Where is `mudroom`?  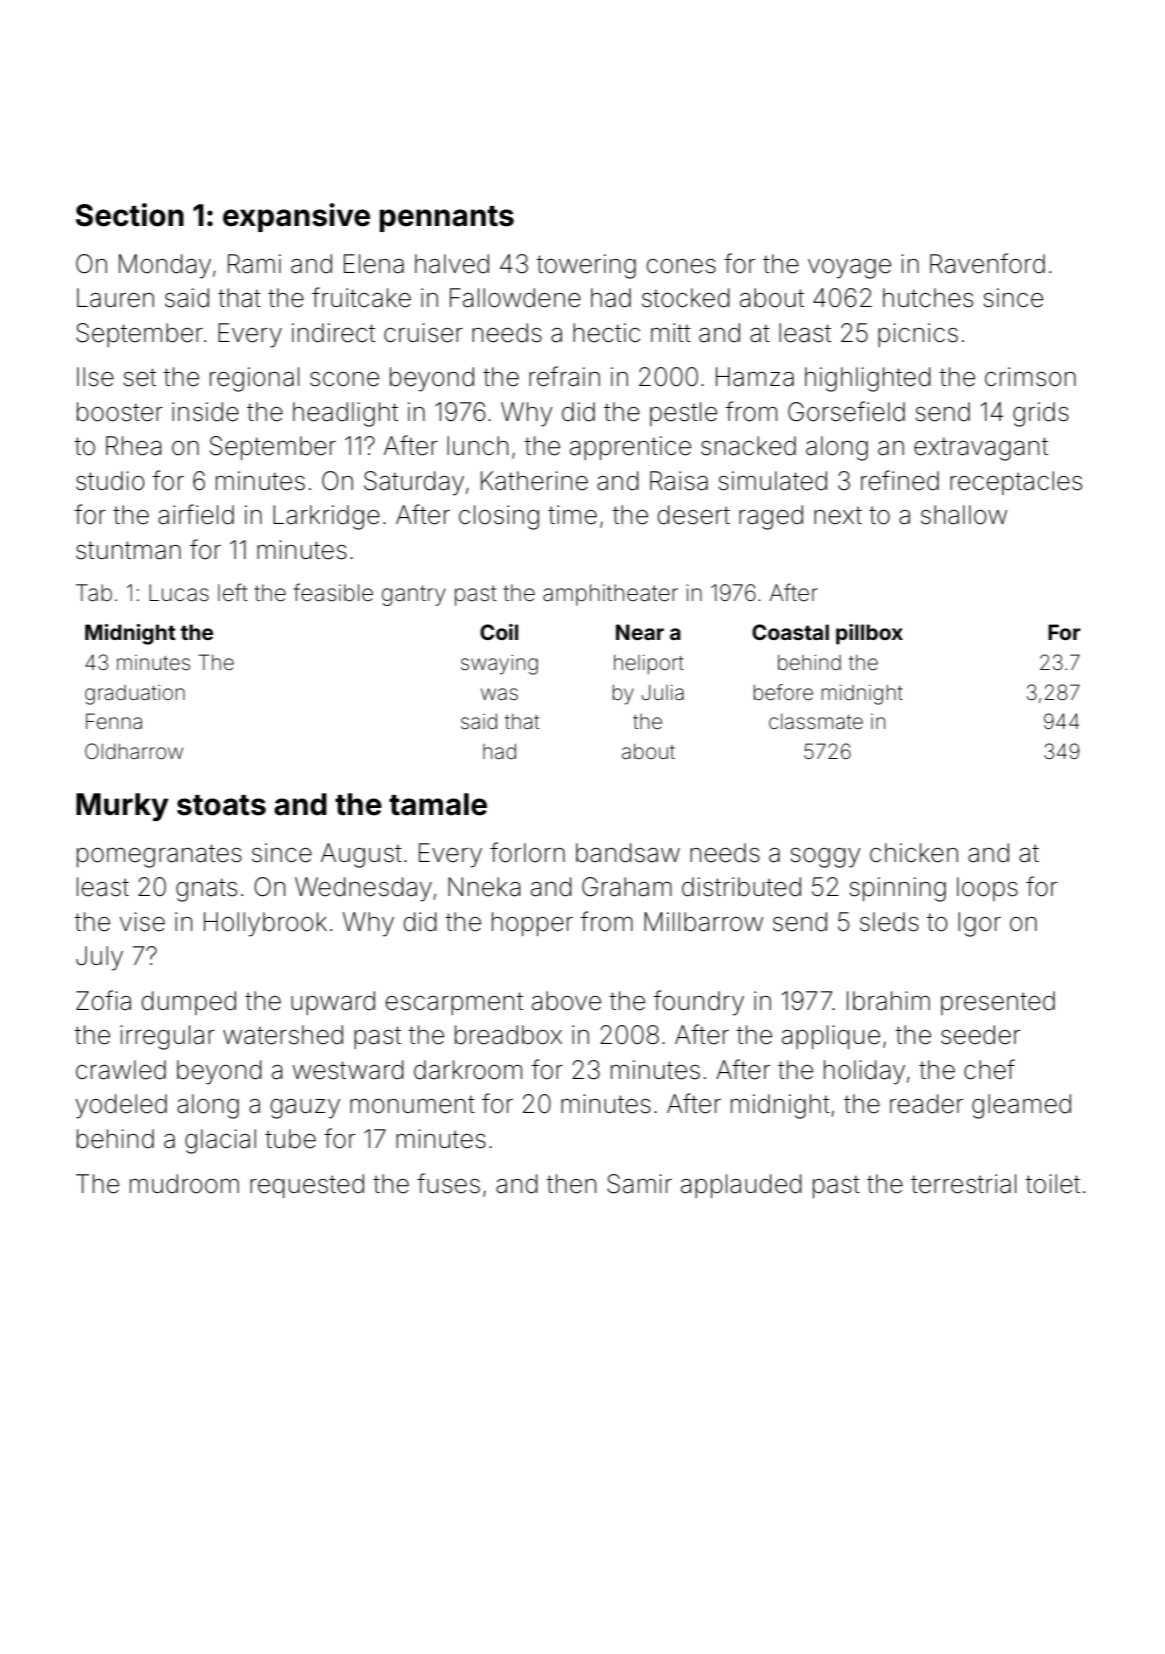
mudroom is located at coordinates (184, 1184).
